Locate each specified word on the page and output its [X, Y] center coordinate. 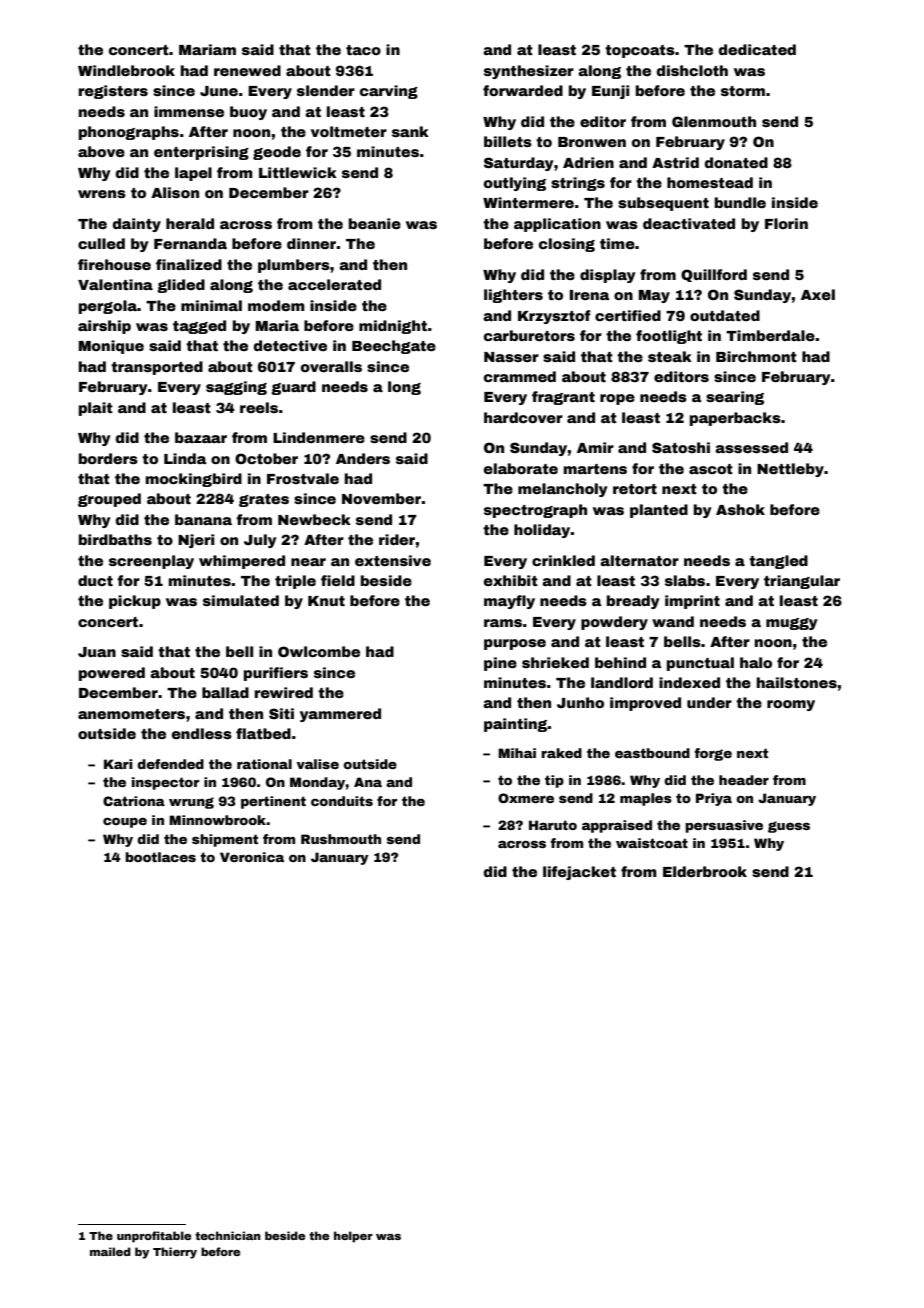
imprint [692, 602]
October [266, 458]
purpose [515, 644]
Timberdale [770, 335]
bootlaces [160, 857]
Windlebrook [126, 70]
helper [353, 1237]
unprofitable [154, 1237]
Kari [118, 764]
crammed [520, 376]
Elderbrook [705, 871]
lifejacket [579, 873]
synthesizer [529, 72]
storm [743, 91]
